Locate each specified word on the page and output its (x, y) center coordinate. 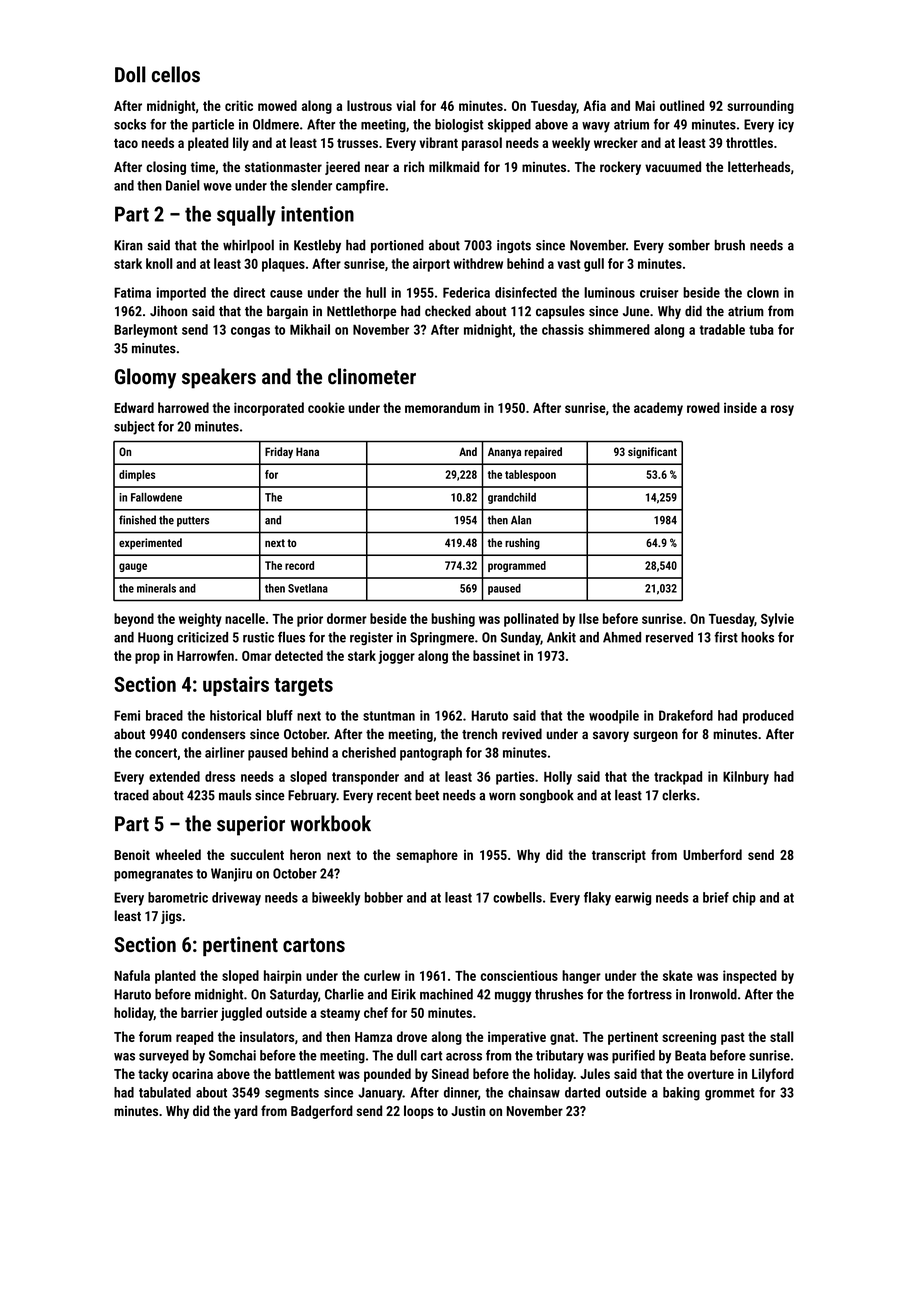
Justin (468, 1111)
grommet (730, 1094)
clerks (679, 795)
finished (137, 520)
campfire (360, 187)
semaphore (427, 856)
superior (251, 826)
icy (786, 126)
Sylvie (777, 620)
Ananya (504, 453)
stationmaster (283, 167)
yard (246, 1112)
